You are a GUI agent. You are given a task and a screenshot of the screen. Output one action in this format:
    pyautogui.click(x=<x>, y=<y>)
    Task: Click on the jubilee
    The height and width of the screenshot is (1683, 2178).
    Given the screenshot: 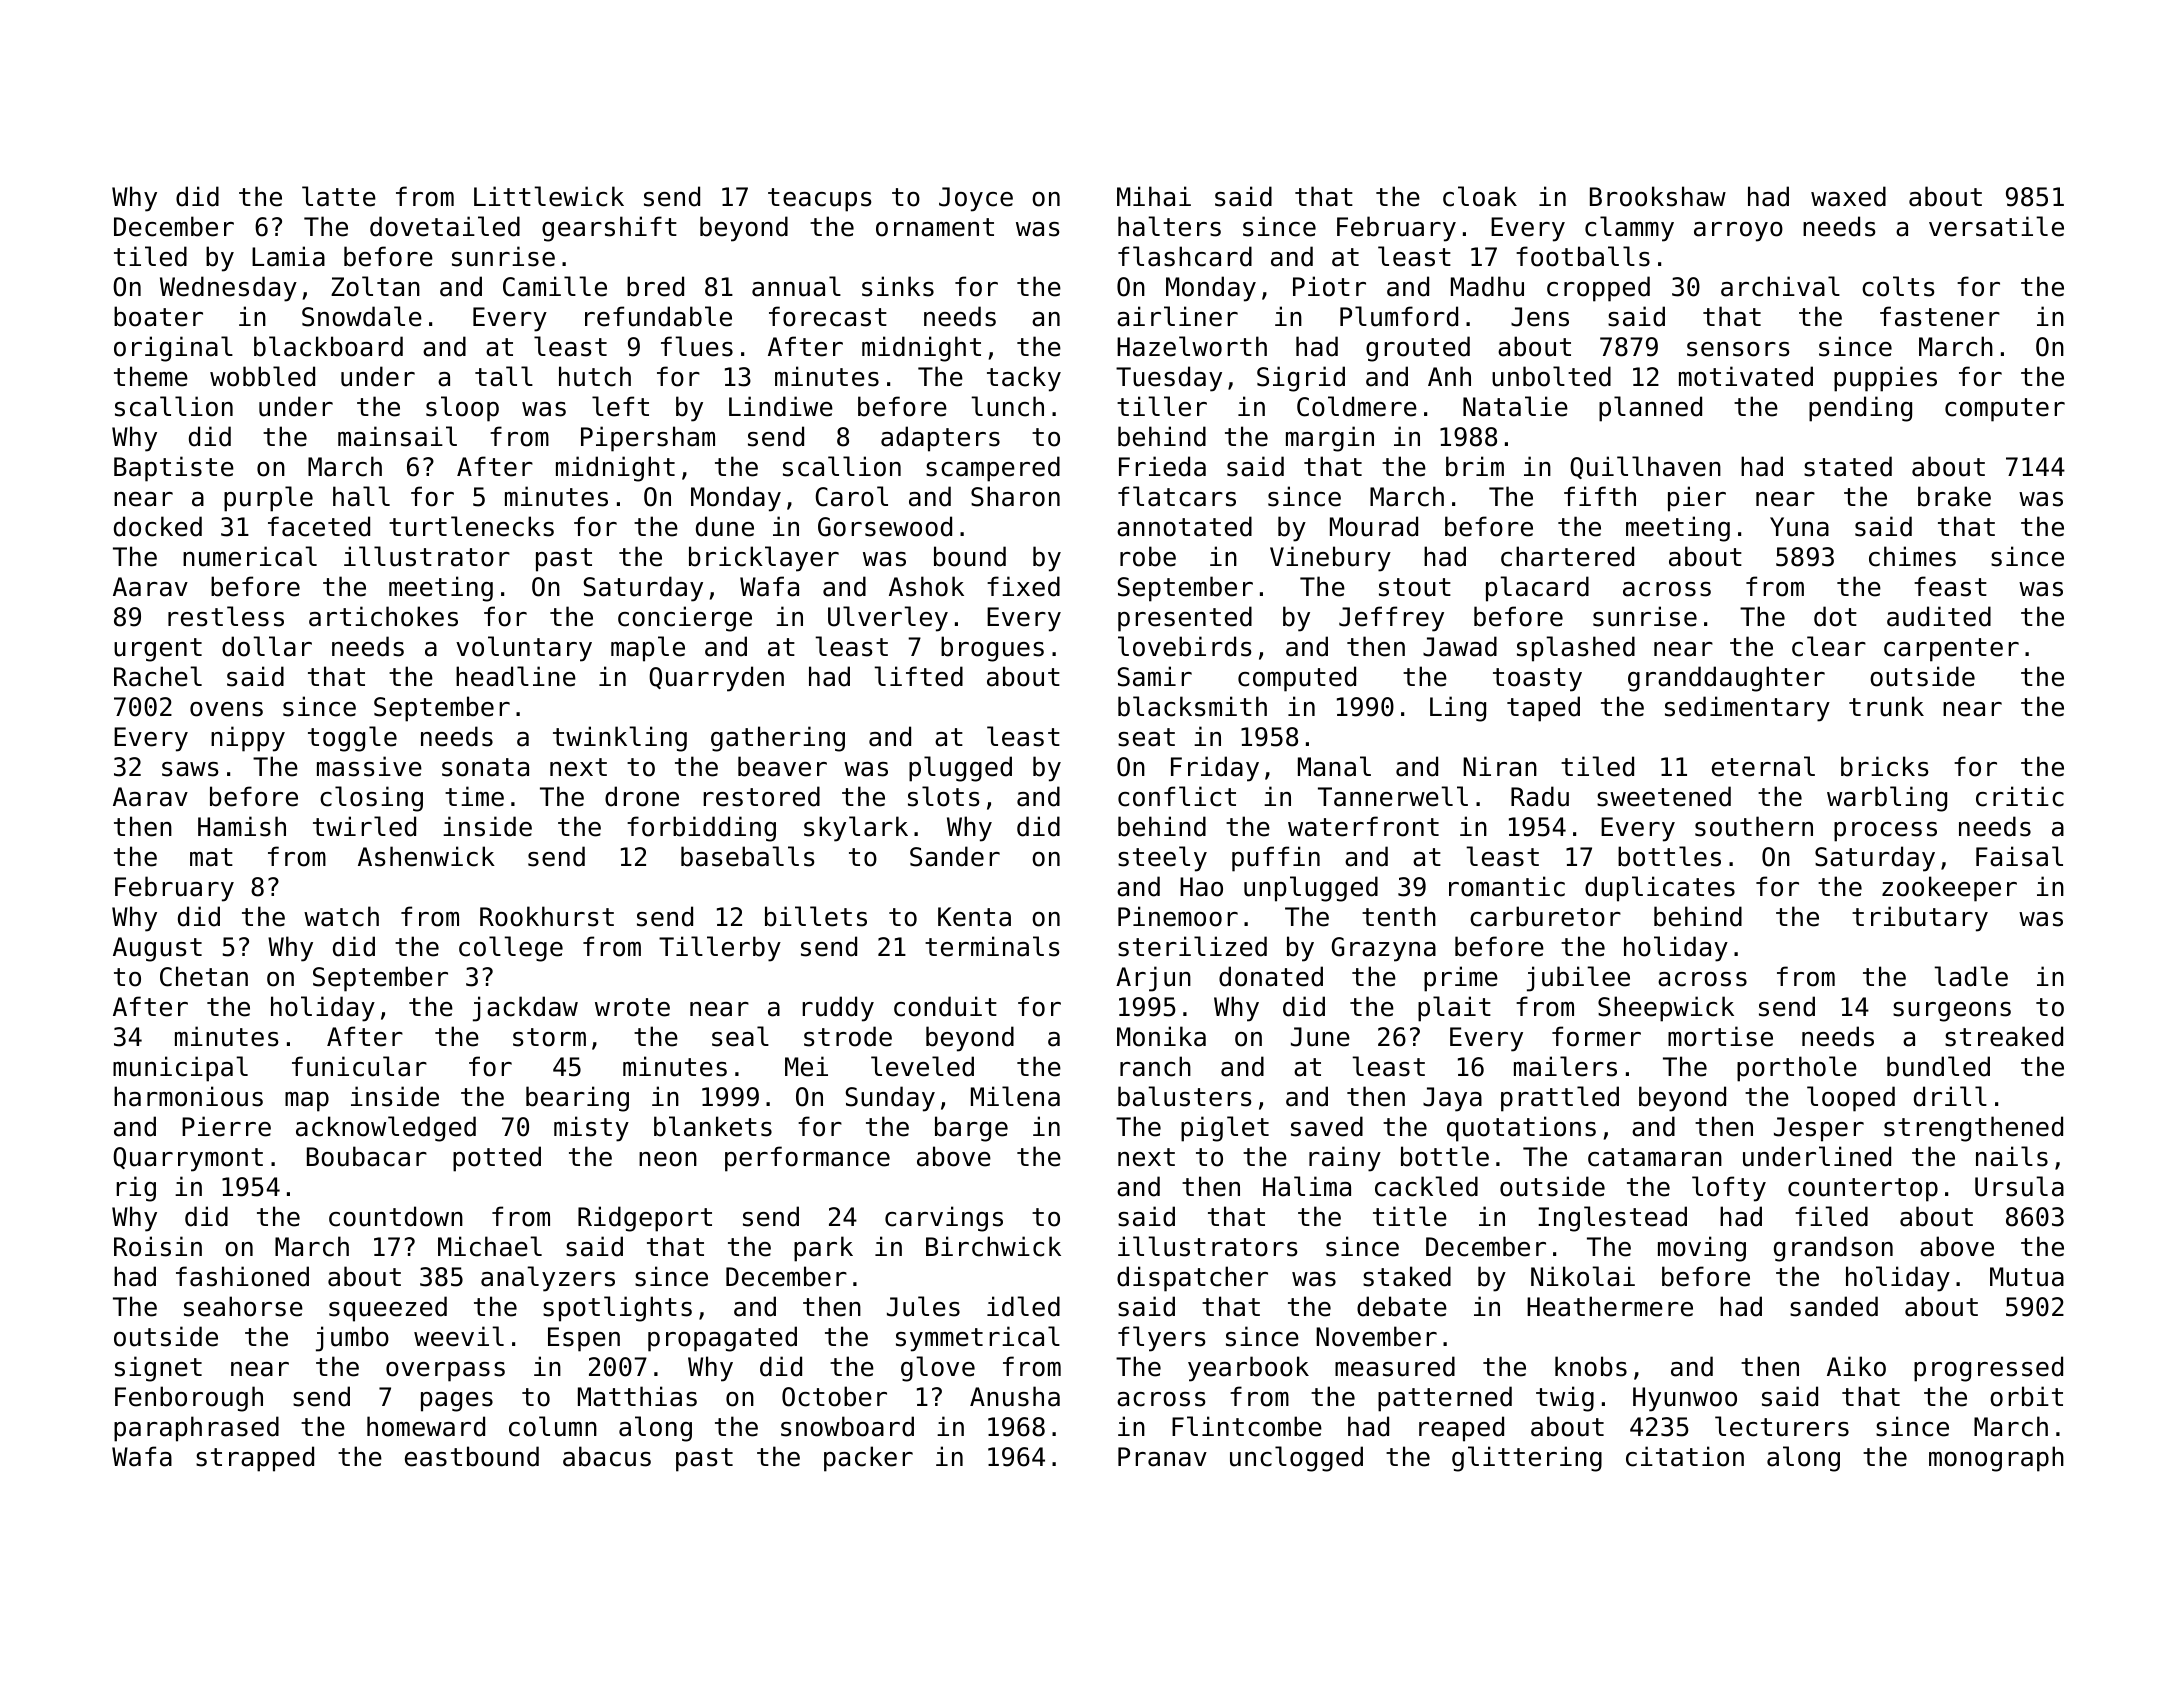 What is the action you would take?
    pyautogui.click(x=1578, y=979)
